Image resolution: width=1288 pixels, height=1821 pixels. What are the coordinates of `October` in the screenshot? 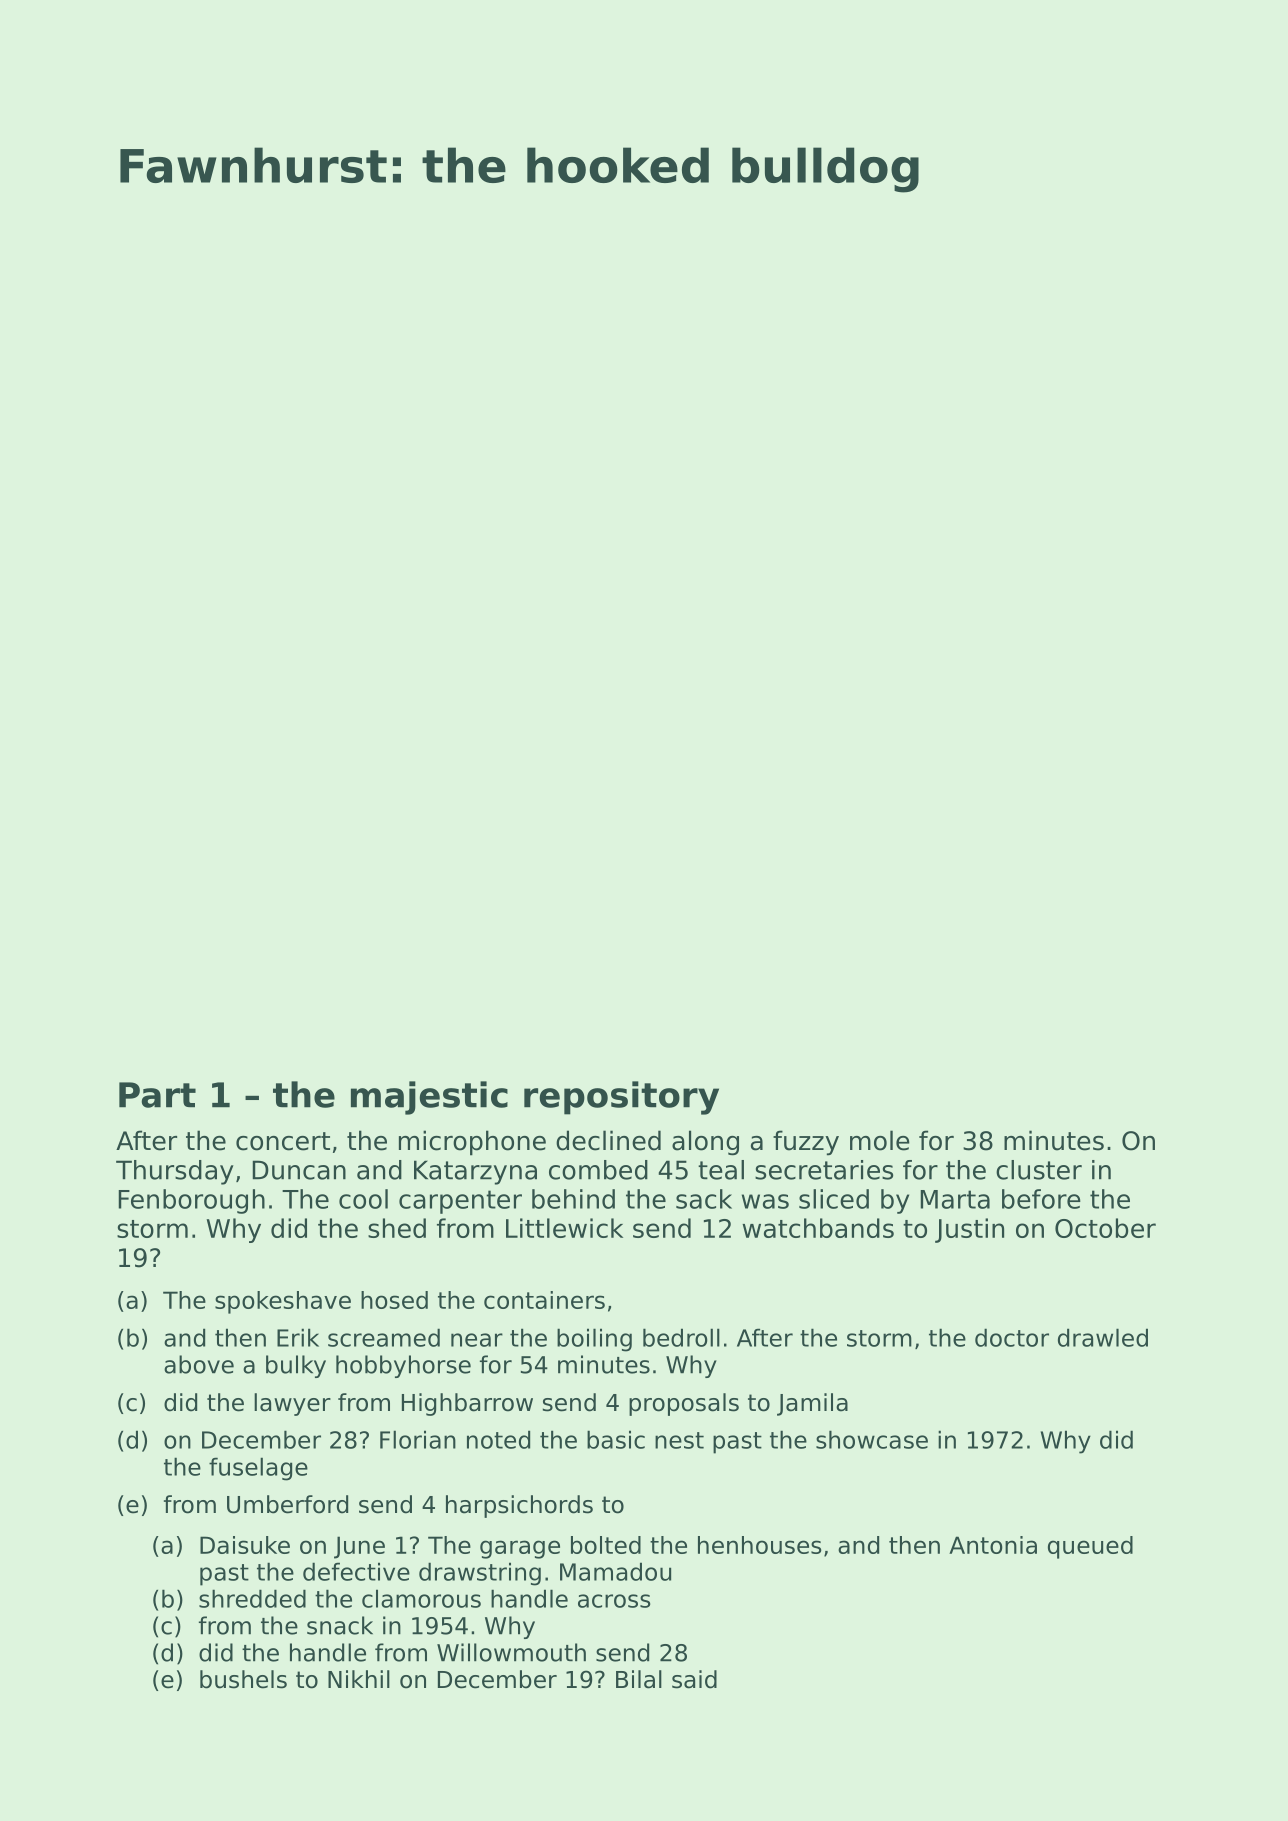 It's located at (1105, 1228).
